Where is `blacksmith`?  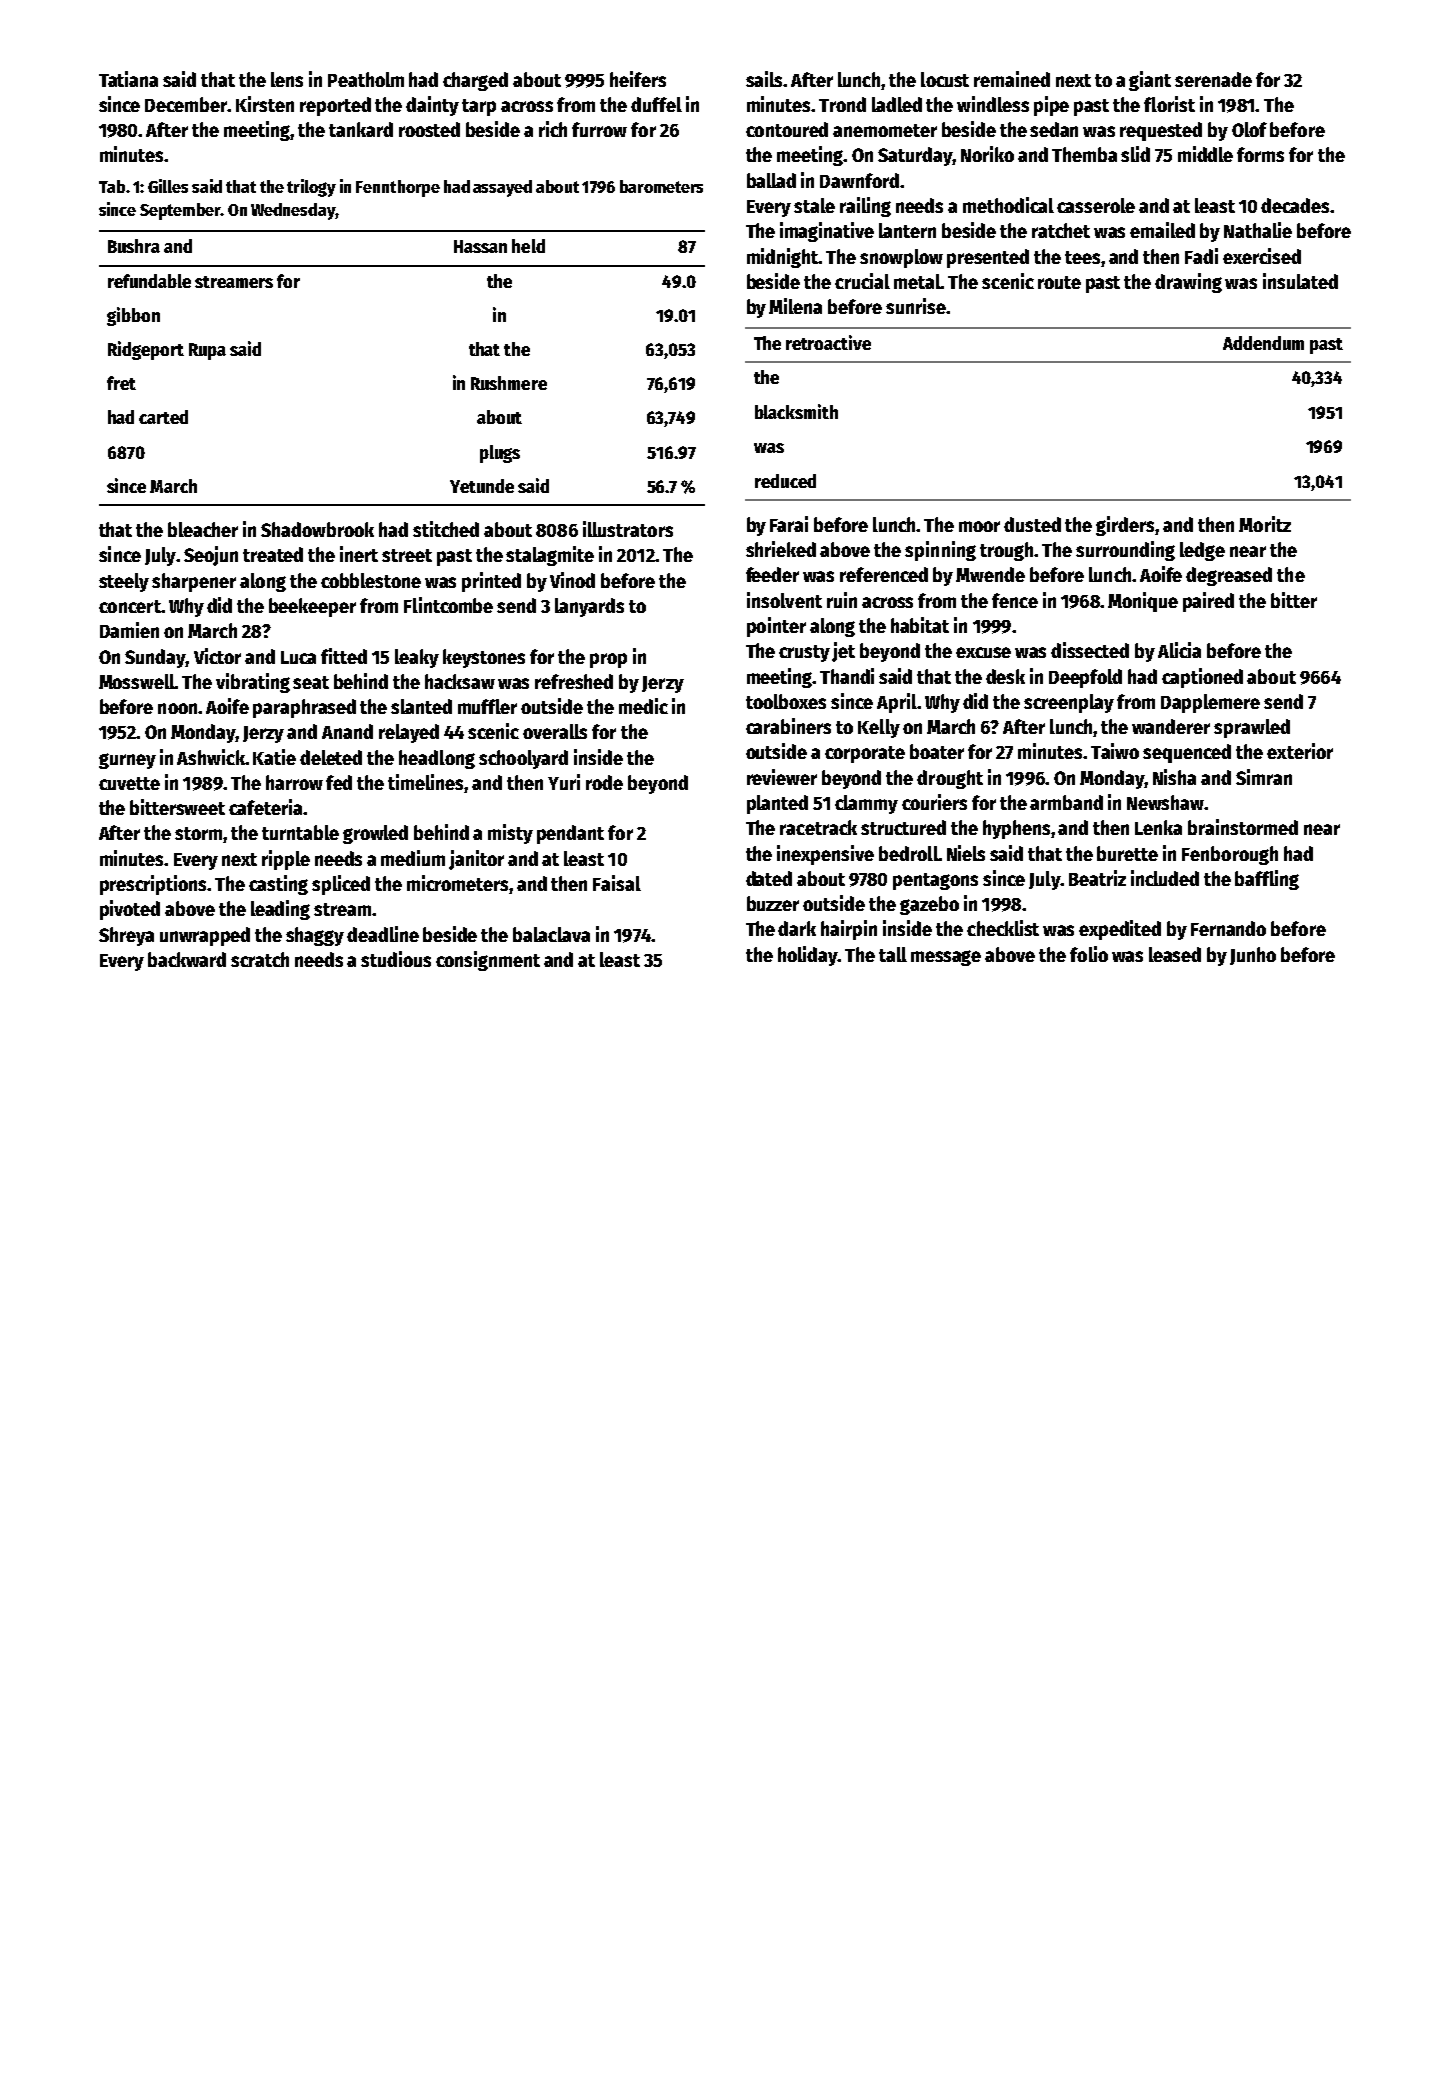 blacksmith is located at coordinates (796, 411).
